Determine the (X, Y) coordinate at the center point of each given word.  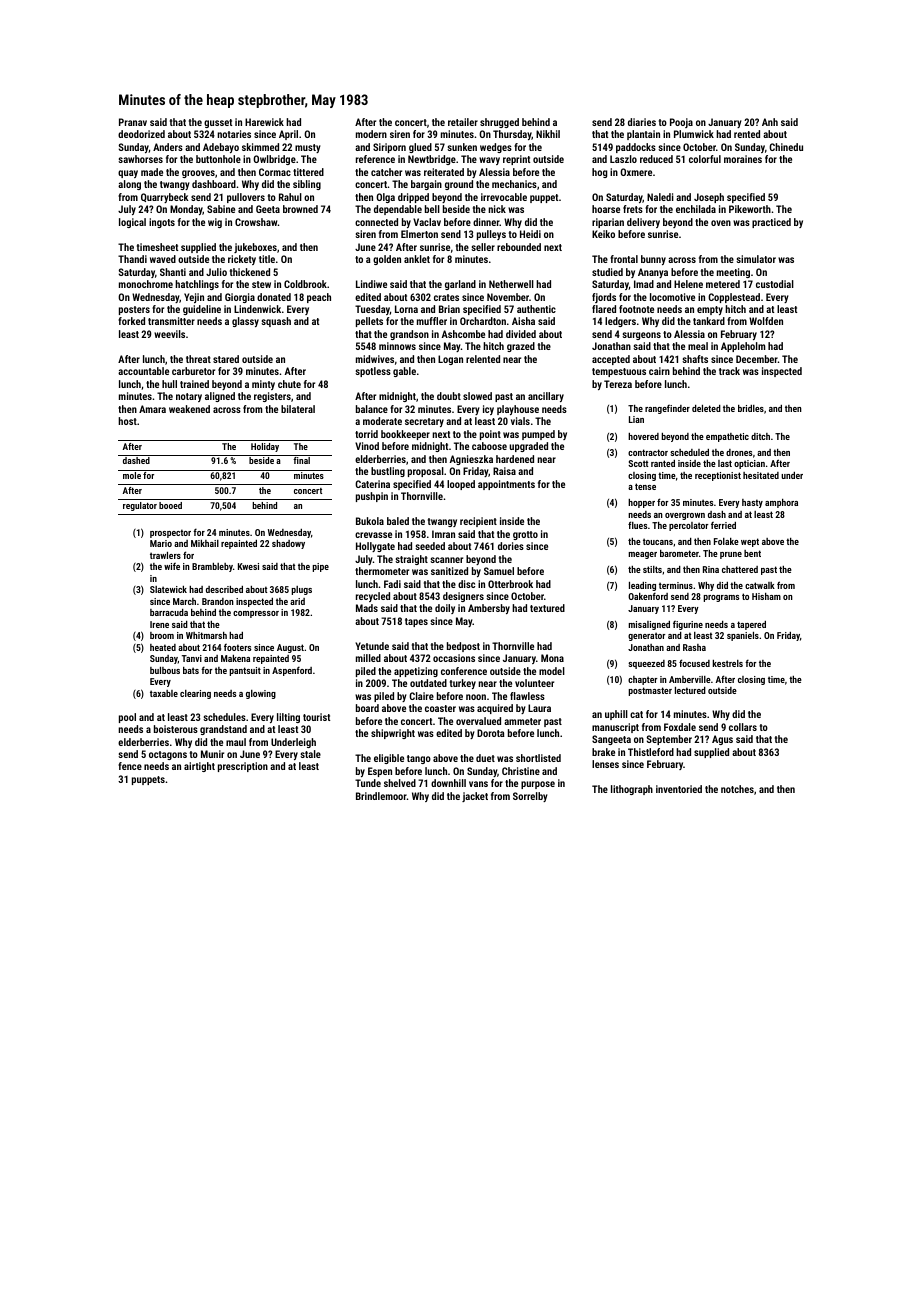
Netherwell (511, 284)
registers (272, 397)
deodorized (141, 134)
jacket (475, 797)
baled (398, 521)
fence (130, 766)
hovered (643, 436)
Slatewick (168, 589)
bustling (388, 472)
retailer (463, 122)
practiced (771, 223)
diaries (642, 122)
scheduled (689, 452)
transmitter (171, 321)
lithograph (632, 790)
